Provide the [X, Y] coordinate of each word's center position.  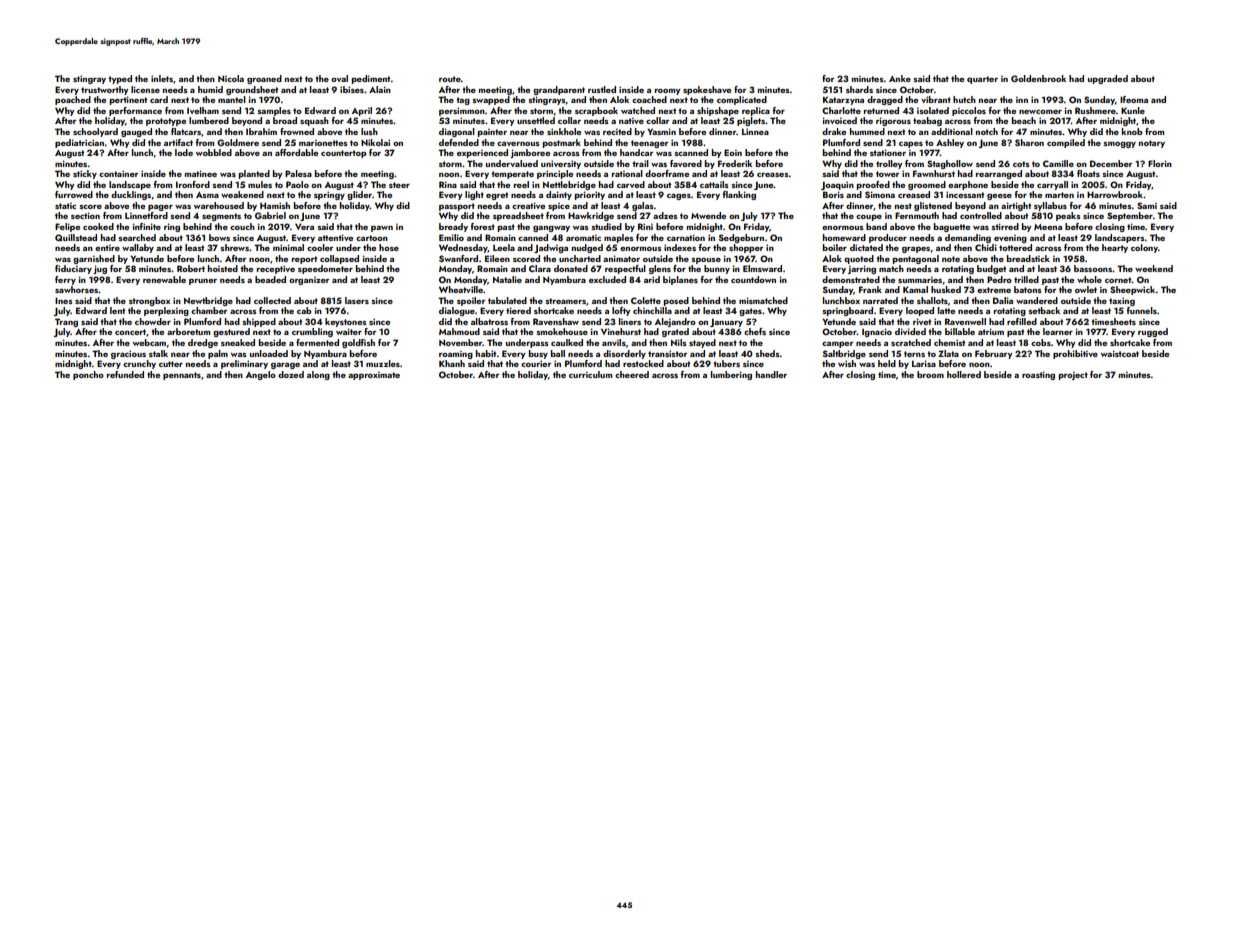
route [450, 79]
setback [1044, 310]
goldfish [358, 343]
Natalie [507, 279]
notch [987, 131]
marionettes [323, 143]
